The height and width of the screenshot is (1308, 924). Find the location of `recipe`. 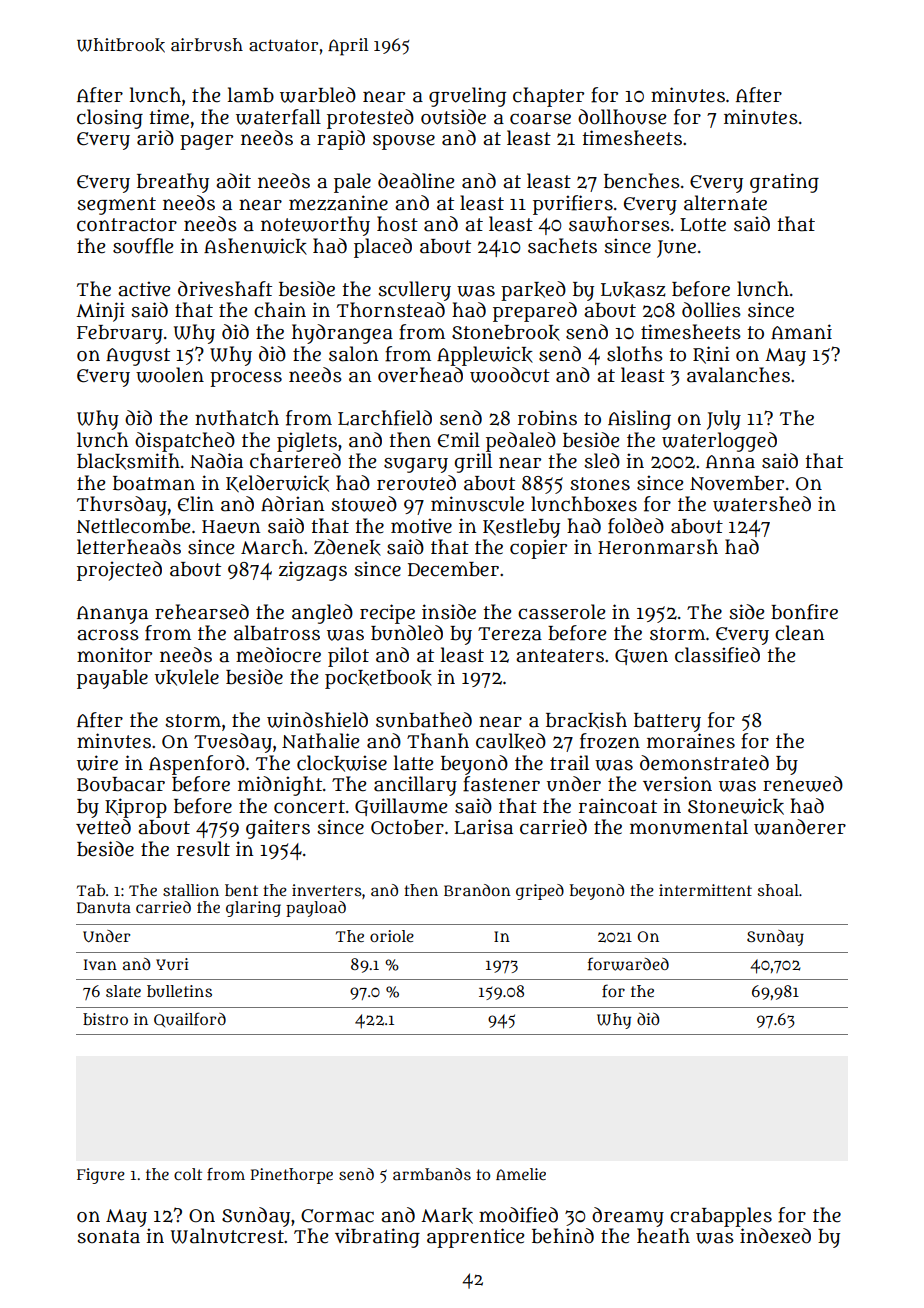

recipe is located at coordinates (387, 614).
